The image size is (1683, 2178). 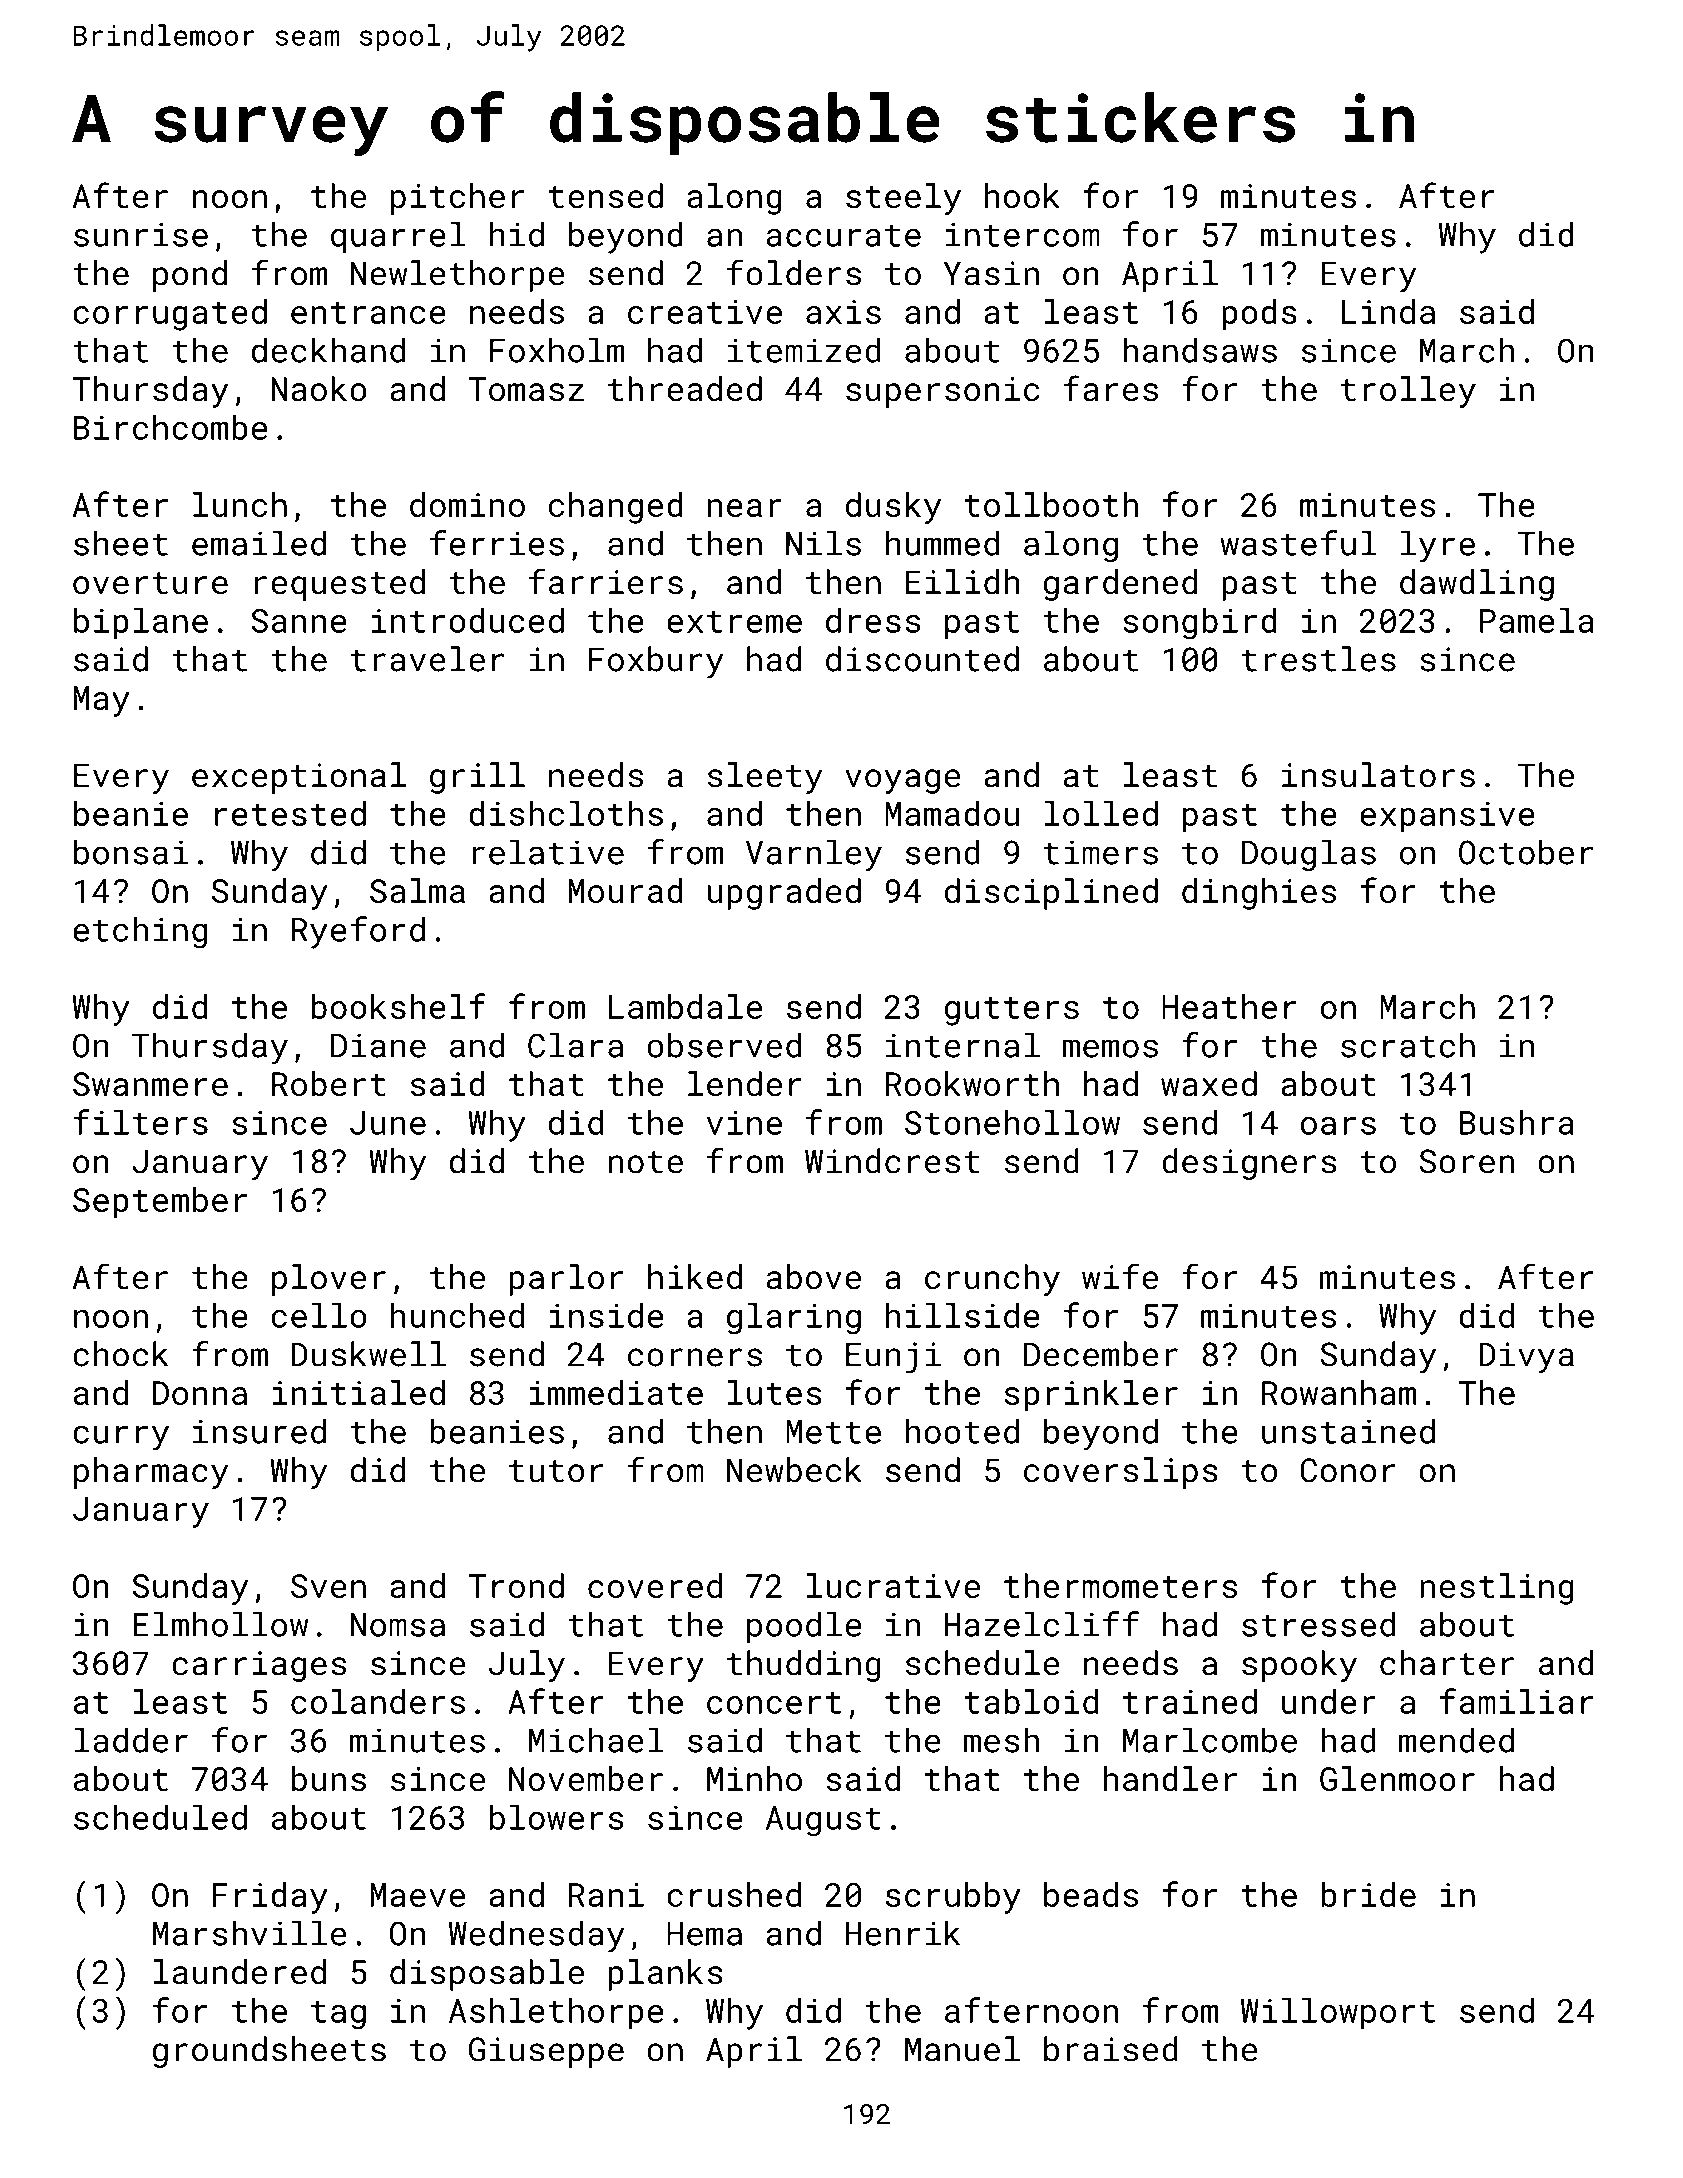 What do you see at coordinates (823, 1821) in the screenshot?
I see `August` at bounding box center [823, 1821].
